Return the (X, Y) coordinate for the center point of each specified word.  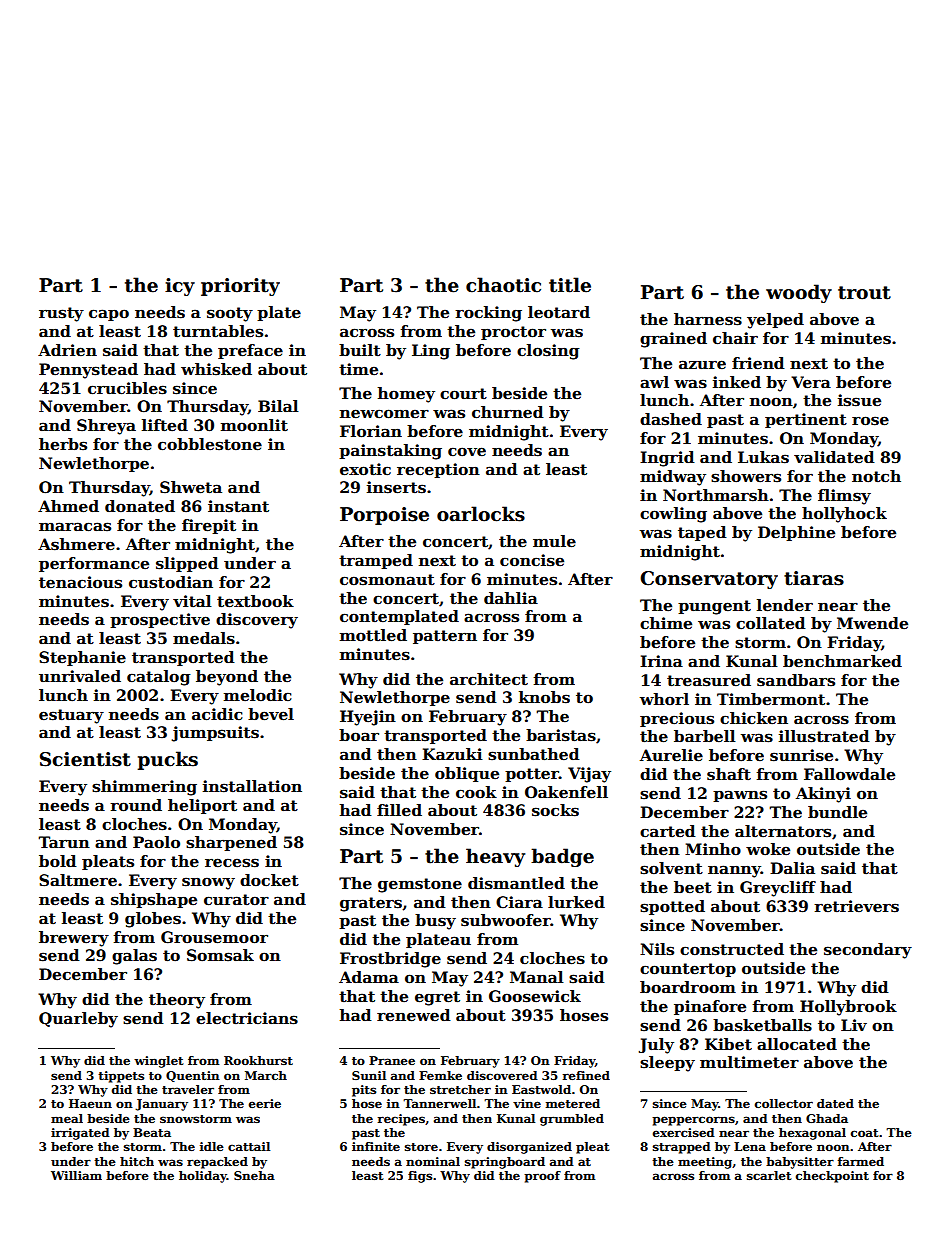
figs (420, 1177)
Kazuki (452, 754)
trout (864, 293)
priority (240, 287)
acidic (217, 714)
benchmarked (842, 661)
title (570, 285)
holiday (203, 1177)
